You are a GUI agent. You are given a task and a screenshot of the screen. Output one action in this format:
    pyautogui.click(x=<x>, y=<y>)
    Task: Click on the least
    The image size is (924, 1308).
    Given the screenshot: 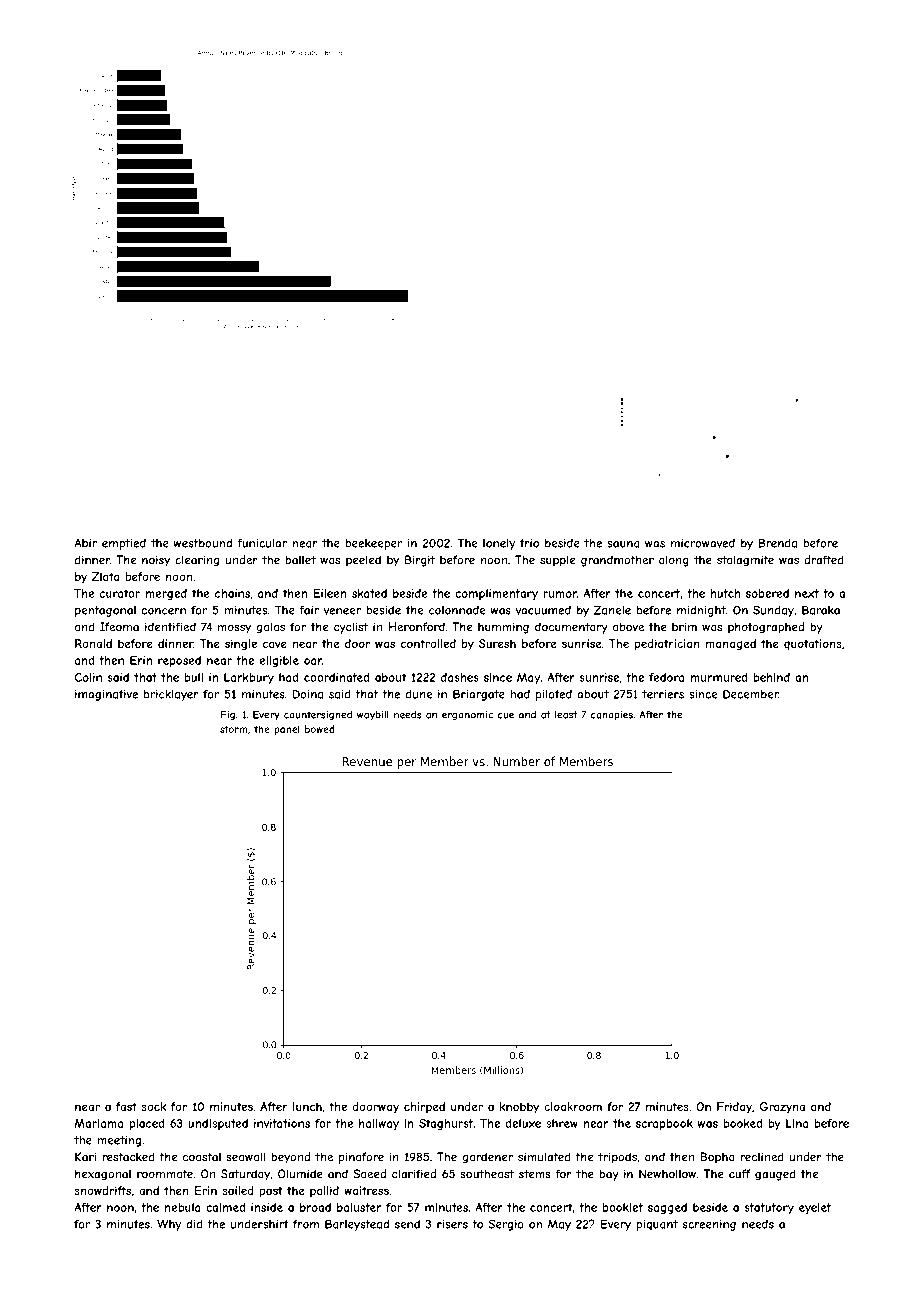 What is the action you would take?
    pyautogui.click(x=566, y=715)
